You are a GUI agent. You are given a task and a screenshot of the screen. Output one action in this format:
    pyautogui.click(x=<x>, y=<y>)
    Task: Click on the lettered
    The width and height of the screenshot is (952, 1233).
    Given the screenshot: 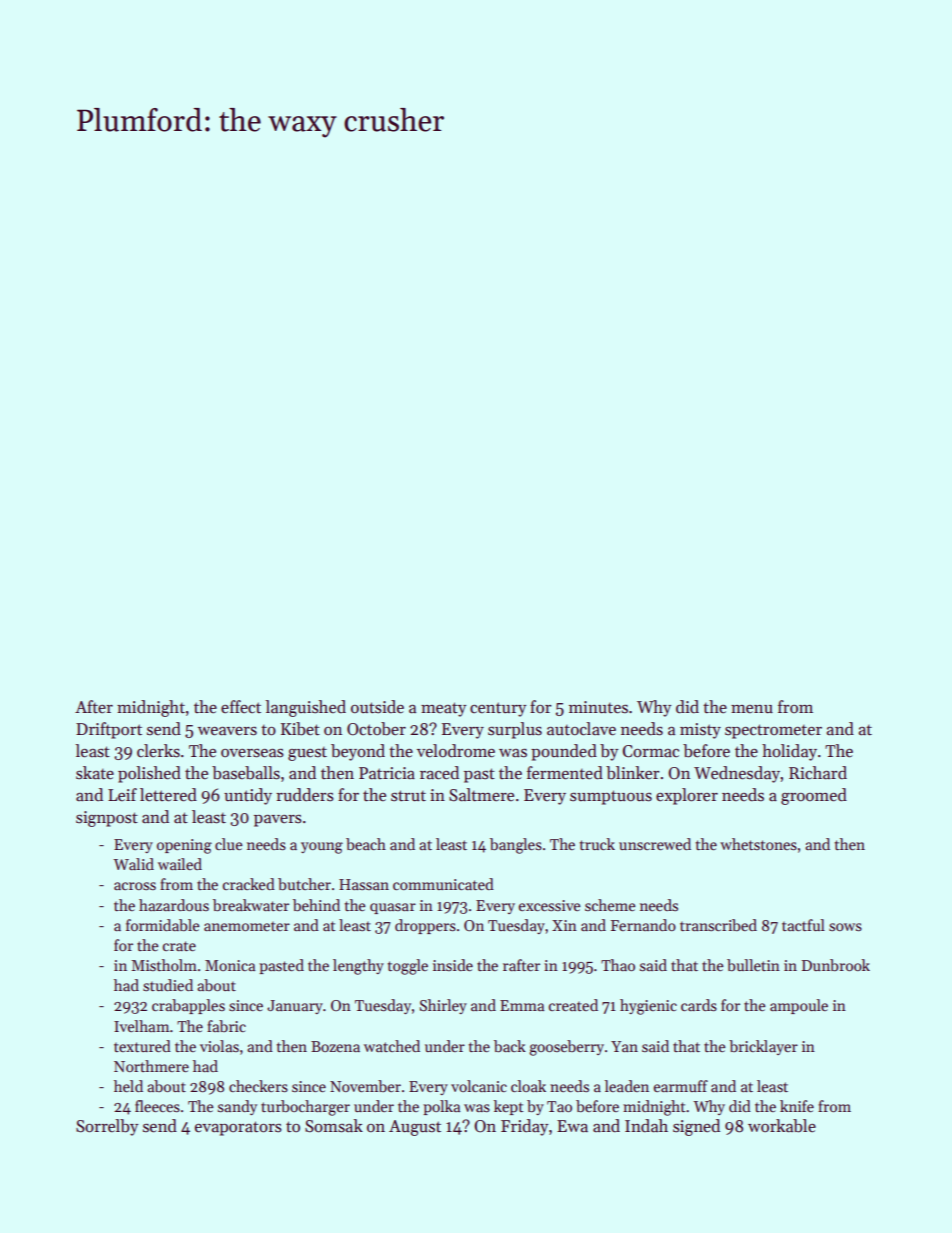 What is the action you would take?
    pyautogui.click(x=168, y=795)
